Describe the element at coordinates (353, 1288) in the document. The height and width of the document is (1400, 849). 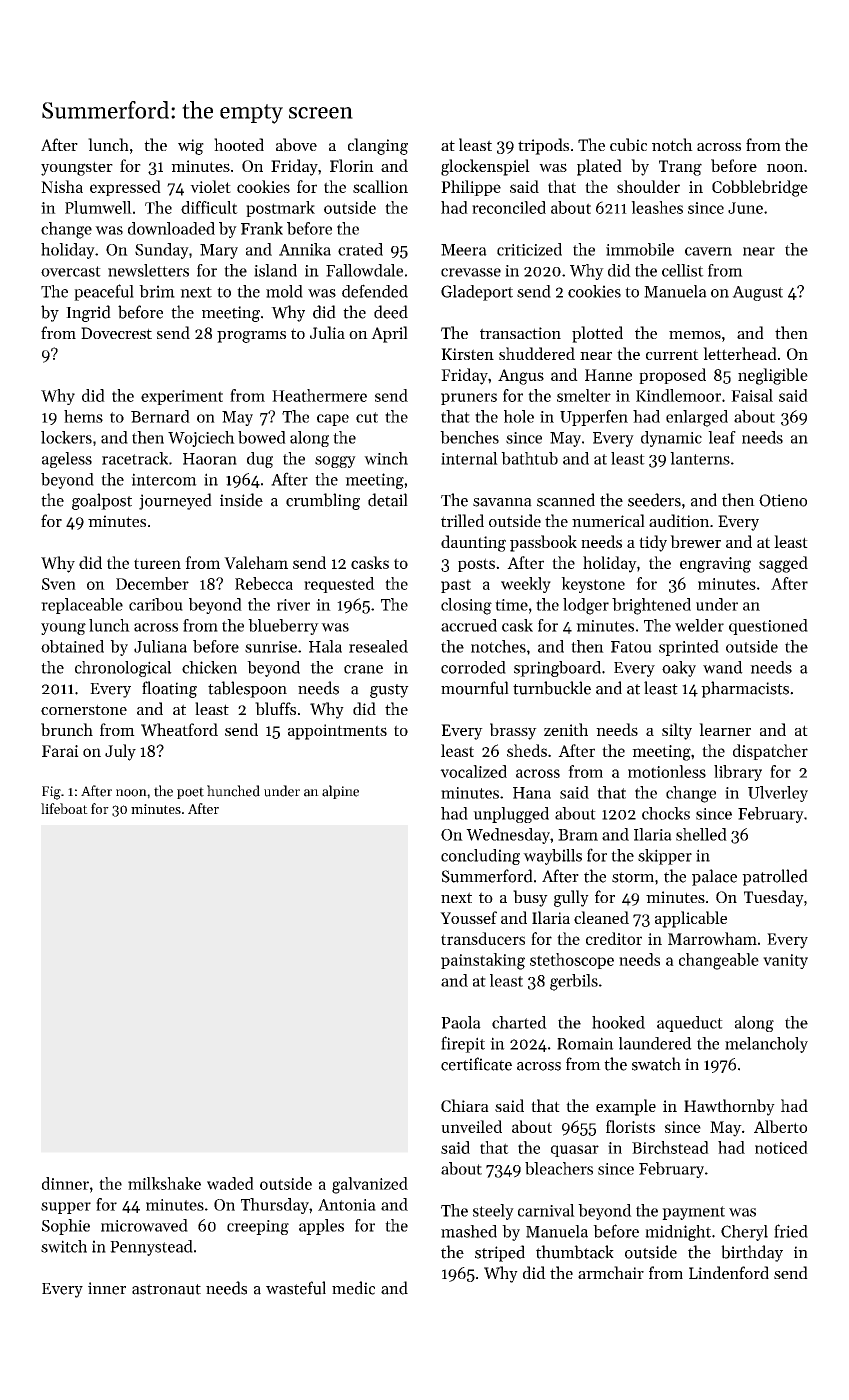
I see `medic` at that location.
